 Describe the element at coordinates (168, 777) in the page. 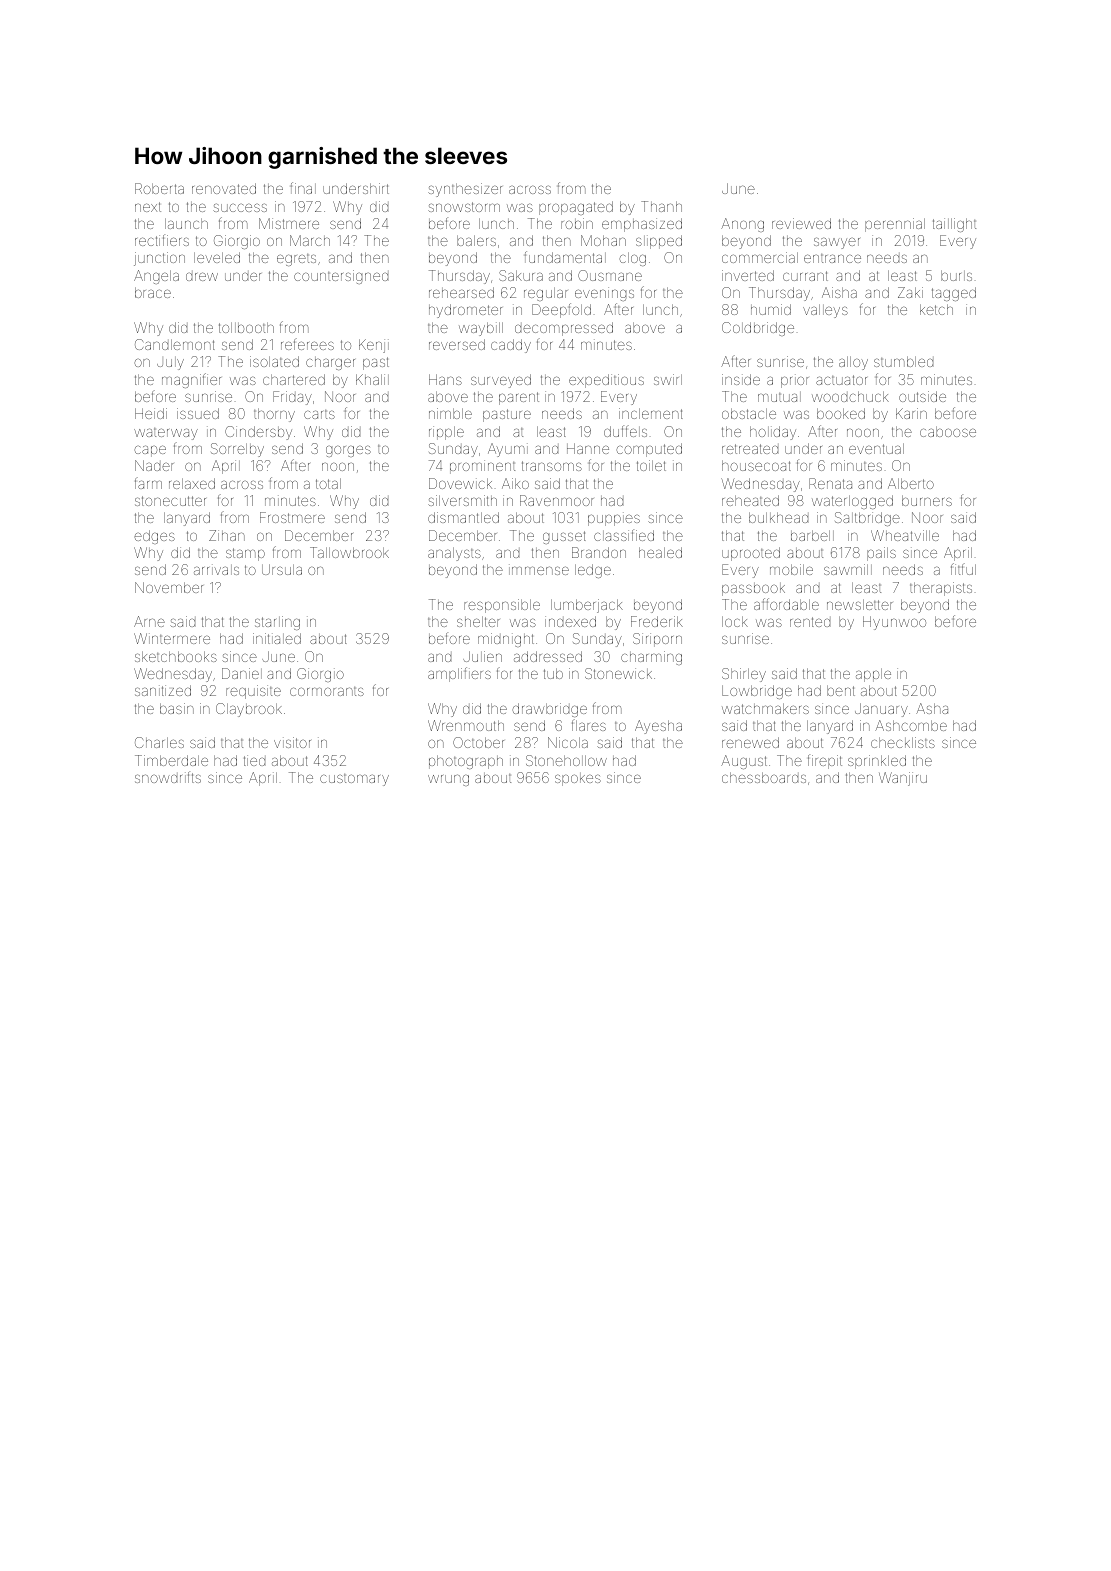

I see `snowdrifts` at that location.
